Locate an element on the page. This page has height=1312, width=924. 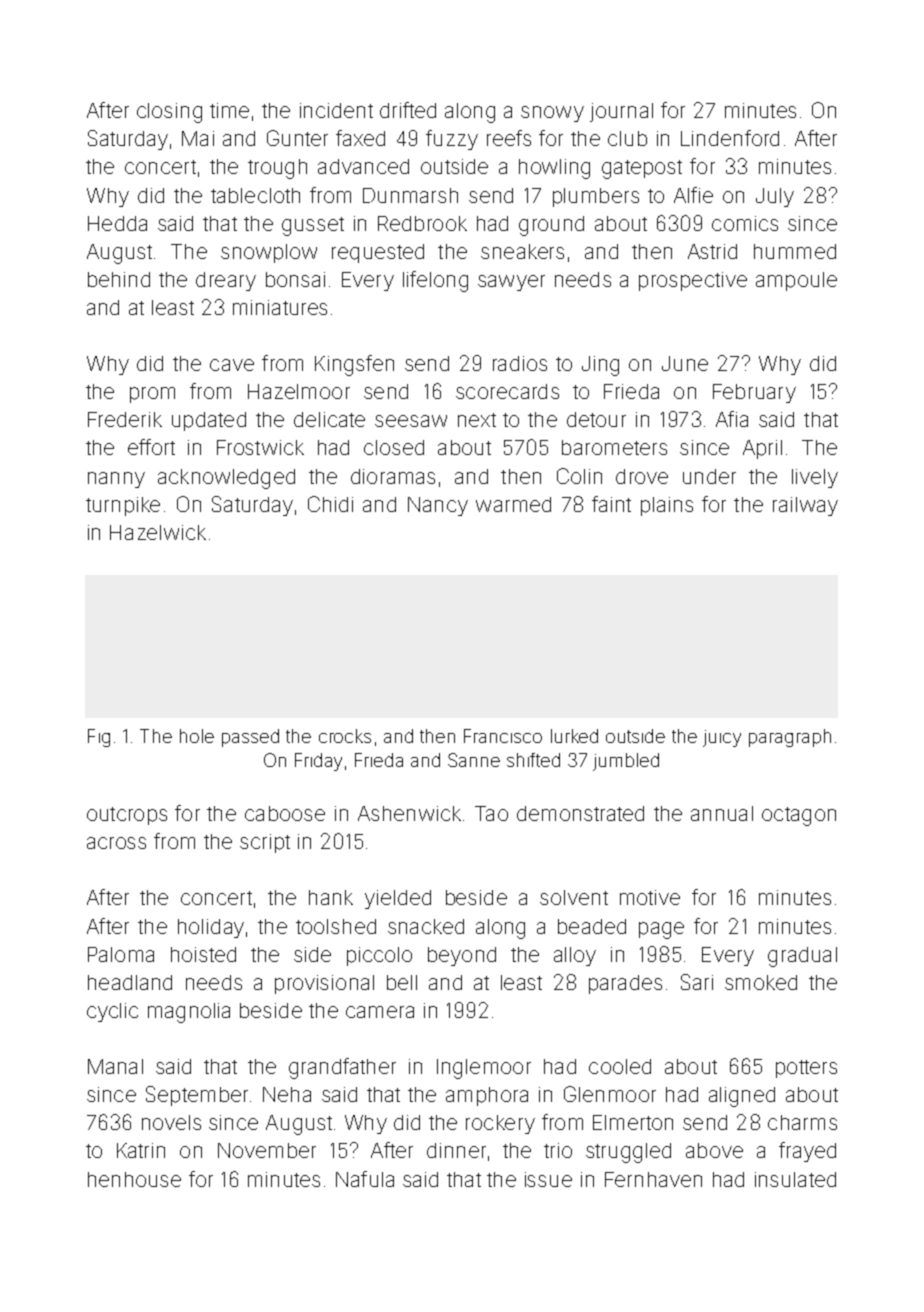
potters is located at coordinates (806, 1069).
